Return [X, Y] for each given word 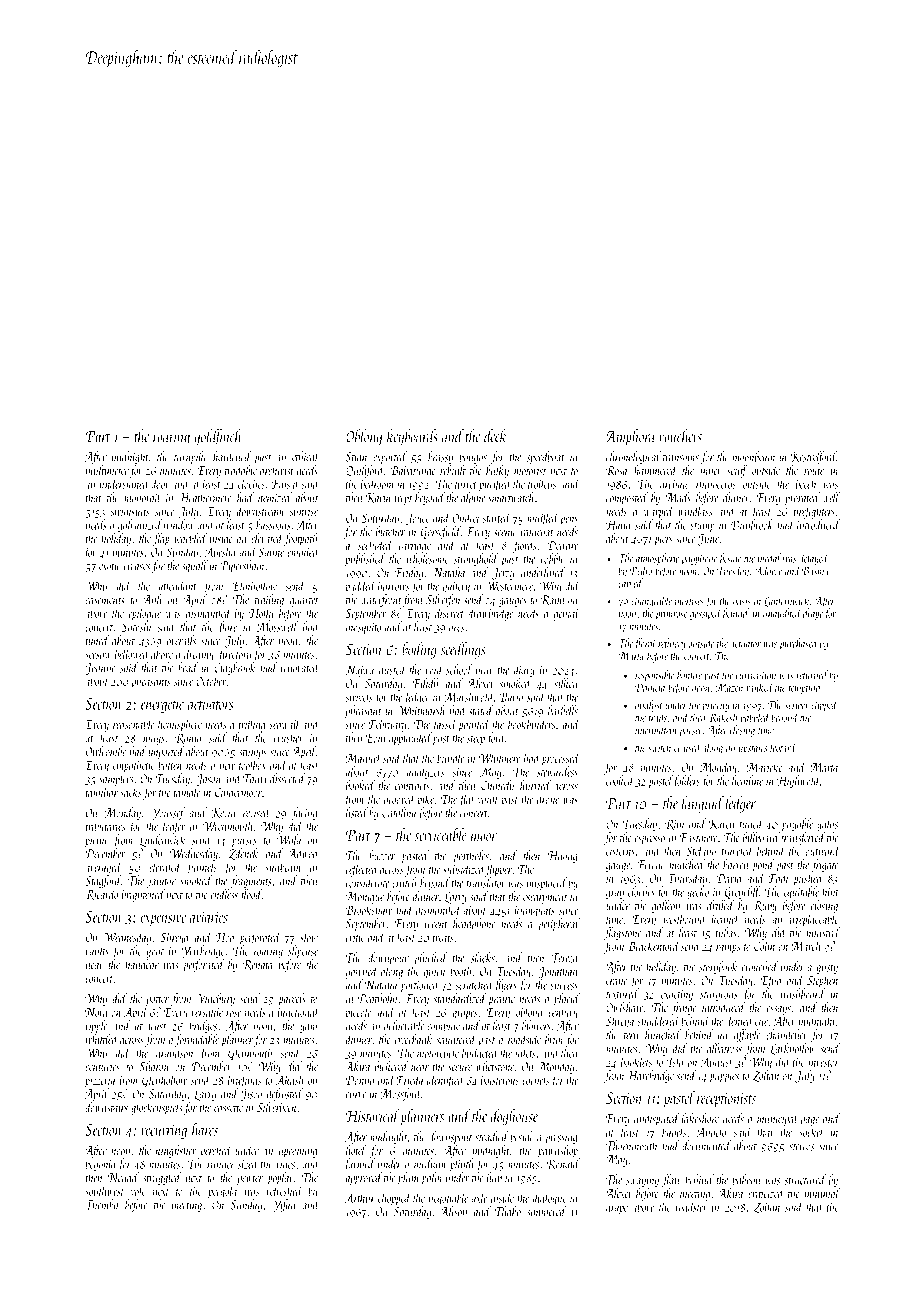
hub [494, 1177]
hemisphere [180, 725]
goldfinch [218, 437]
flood [250, 895]
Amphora [630, 437]
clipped [824, 706]
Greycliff [742, 892]
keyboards [412, 437]
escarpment [545, 899]
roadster [691, 1206]
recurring [164, 1132]
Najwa [359, 671]
